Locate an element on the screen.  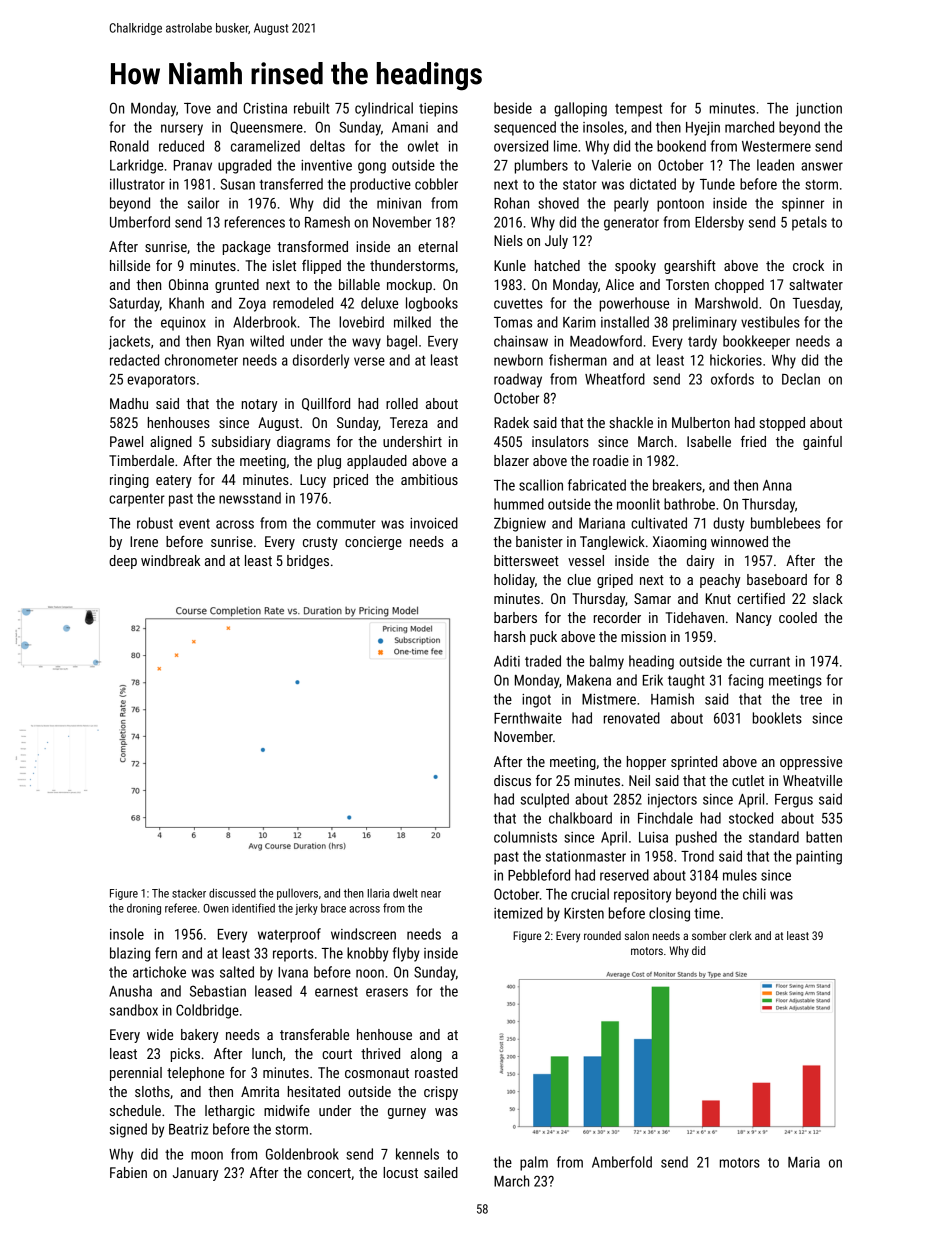
illustrator is located at coordinates (137, 184).
